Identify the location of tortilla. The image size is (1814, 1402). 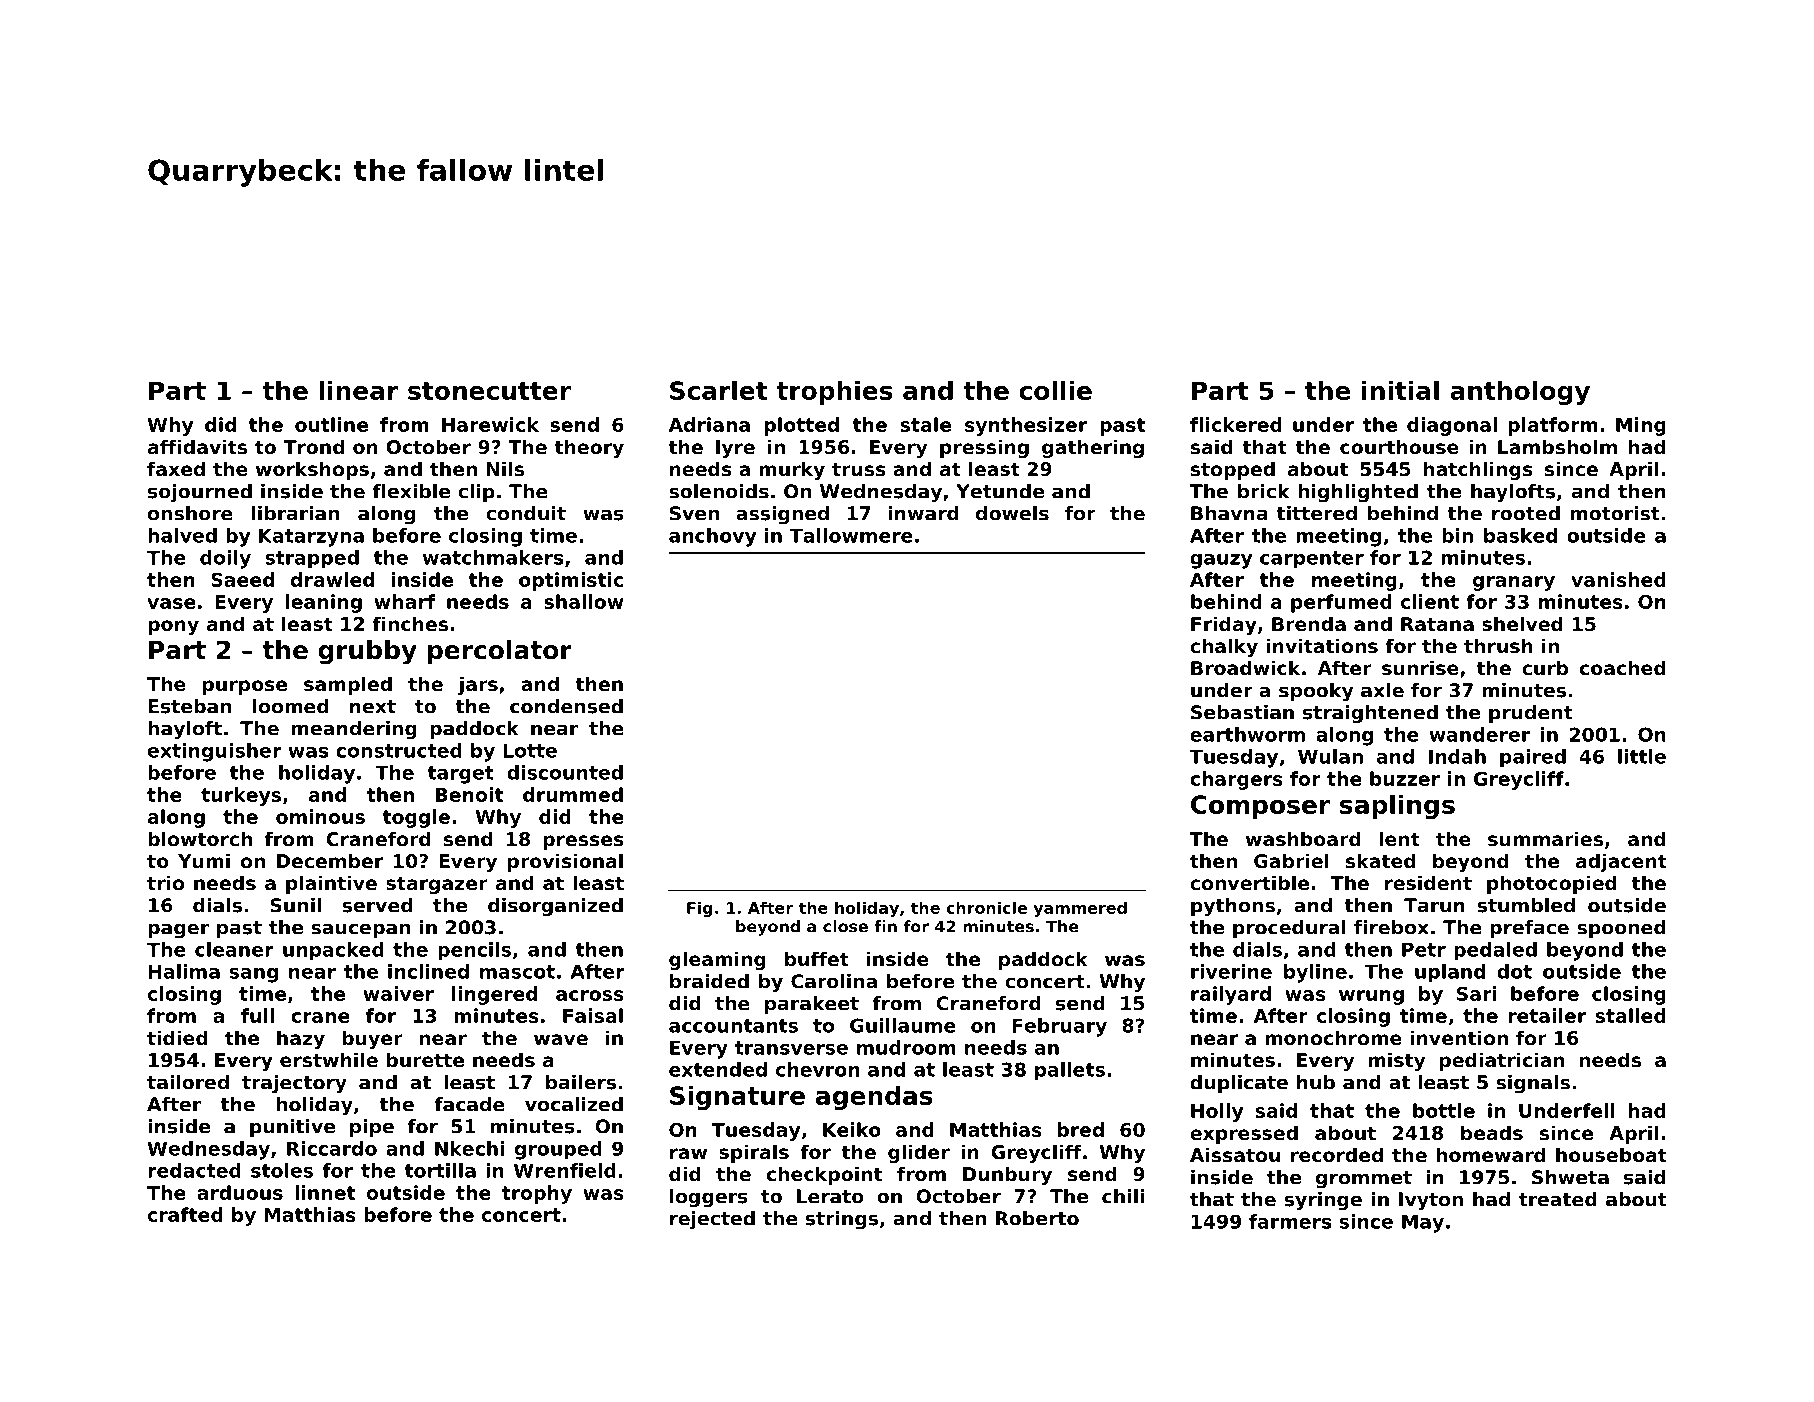
(440, 1170).
